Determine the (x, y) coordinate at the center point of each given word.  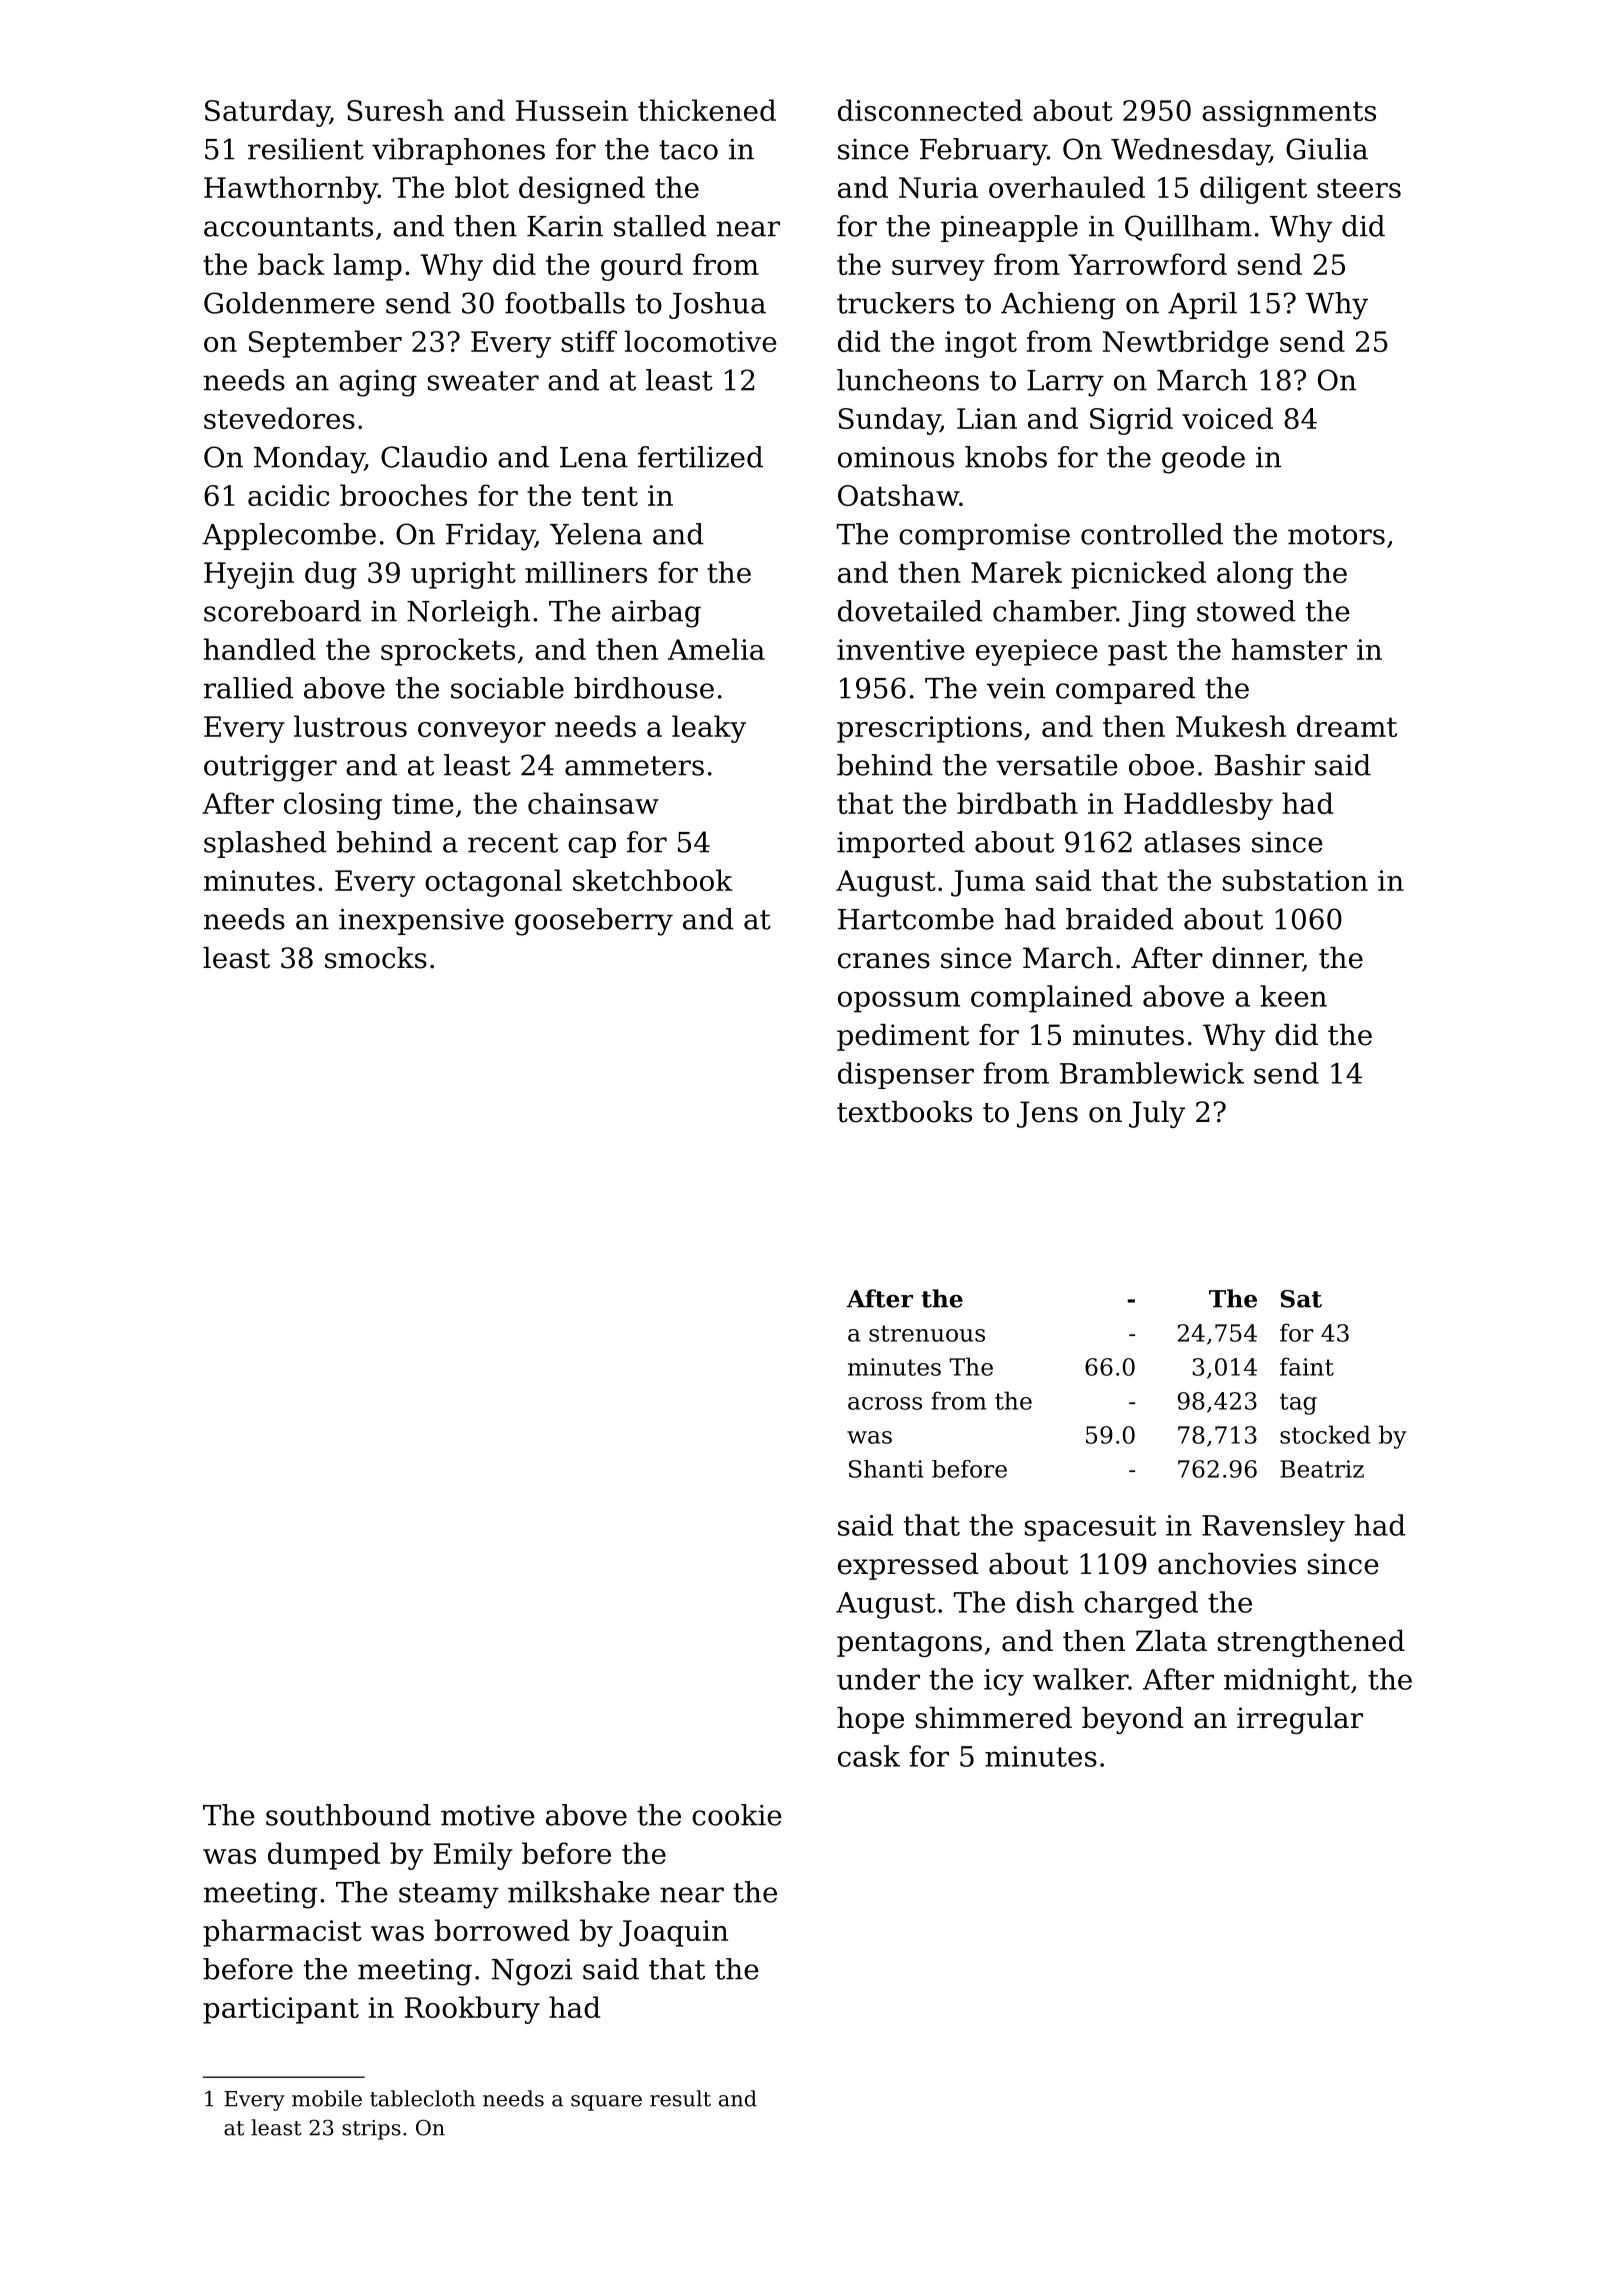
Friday (490, 537)
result (680, 2098)
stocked (1325, 1434)
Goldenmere (289, 303)
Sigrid (1131, 421)
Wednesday (1190, 152)
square (606, 2103)
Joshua (717, 305)
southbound (348, 1815)
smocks (376, 958)
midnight (1287, 1682)
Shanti (886, 1469)
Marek (1016, 572)
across (885, 1403)
